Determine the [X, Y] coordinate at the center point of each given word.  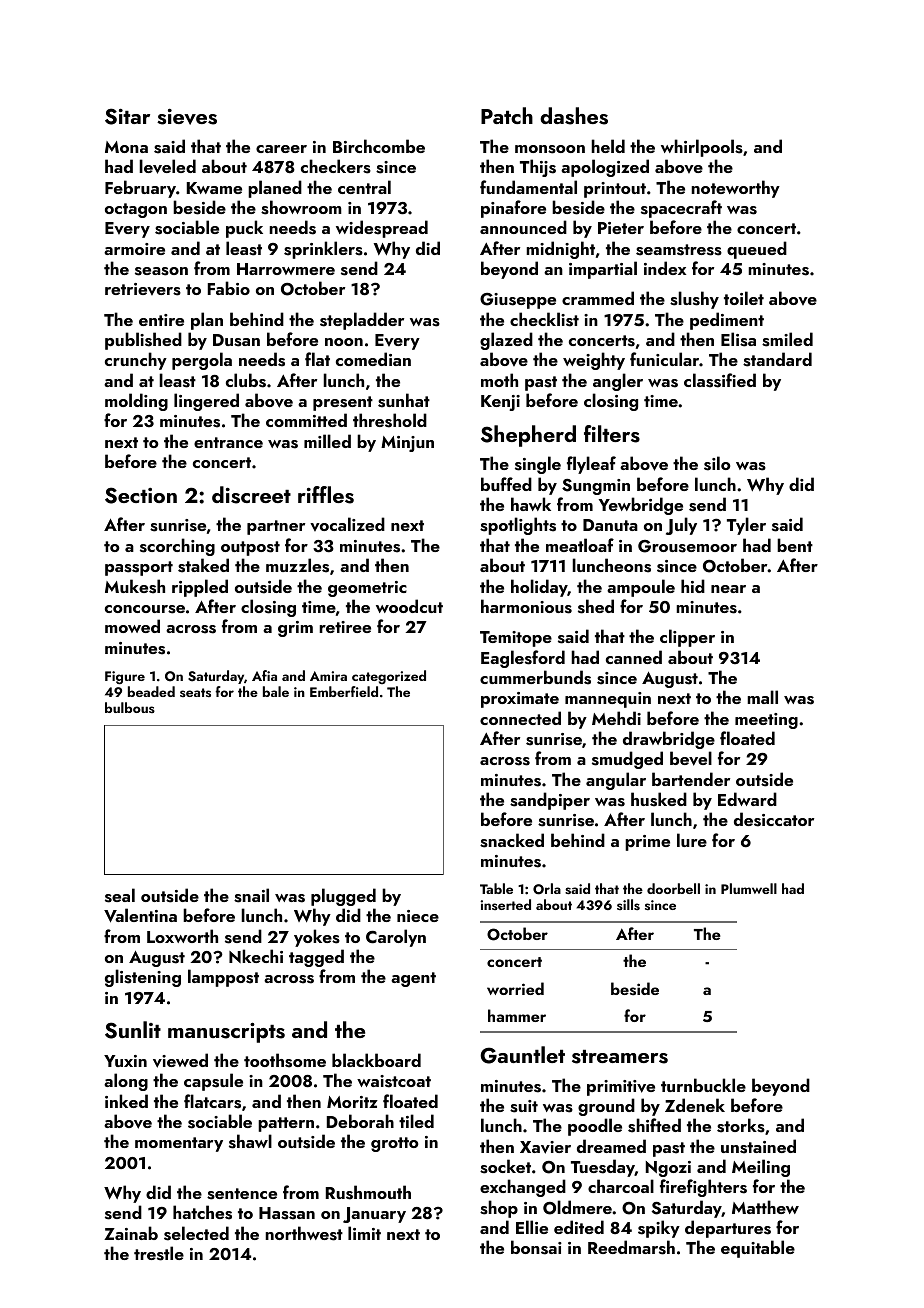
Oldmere [577, 1207]
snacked [512, 840]
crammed [598, 298]
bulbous [130, 707]
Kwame [214, 188]
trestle [159, 1253]
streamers [620, 1057]
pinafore [513, 209]
